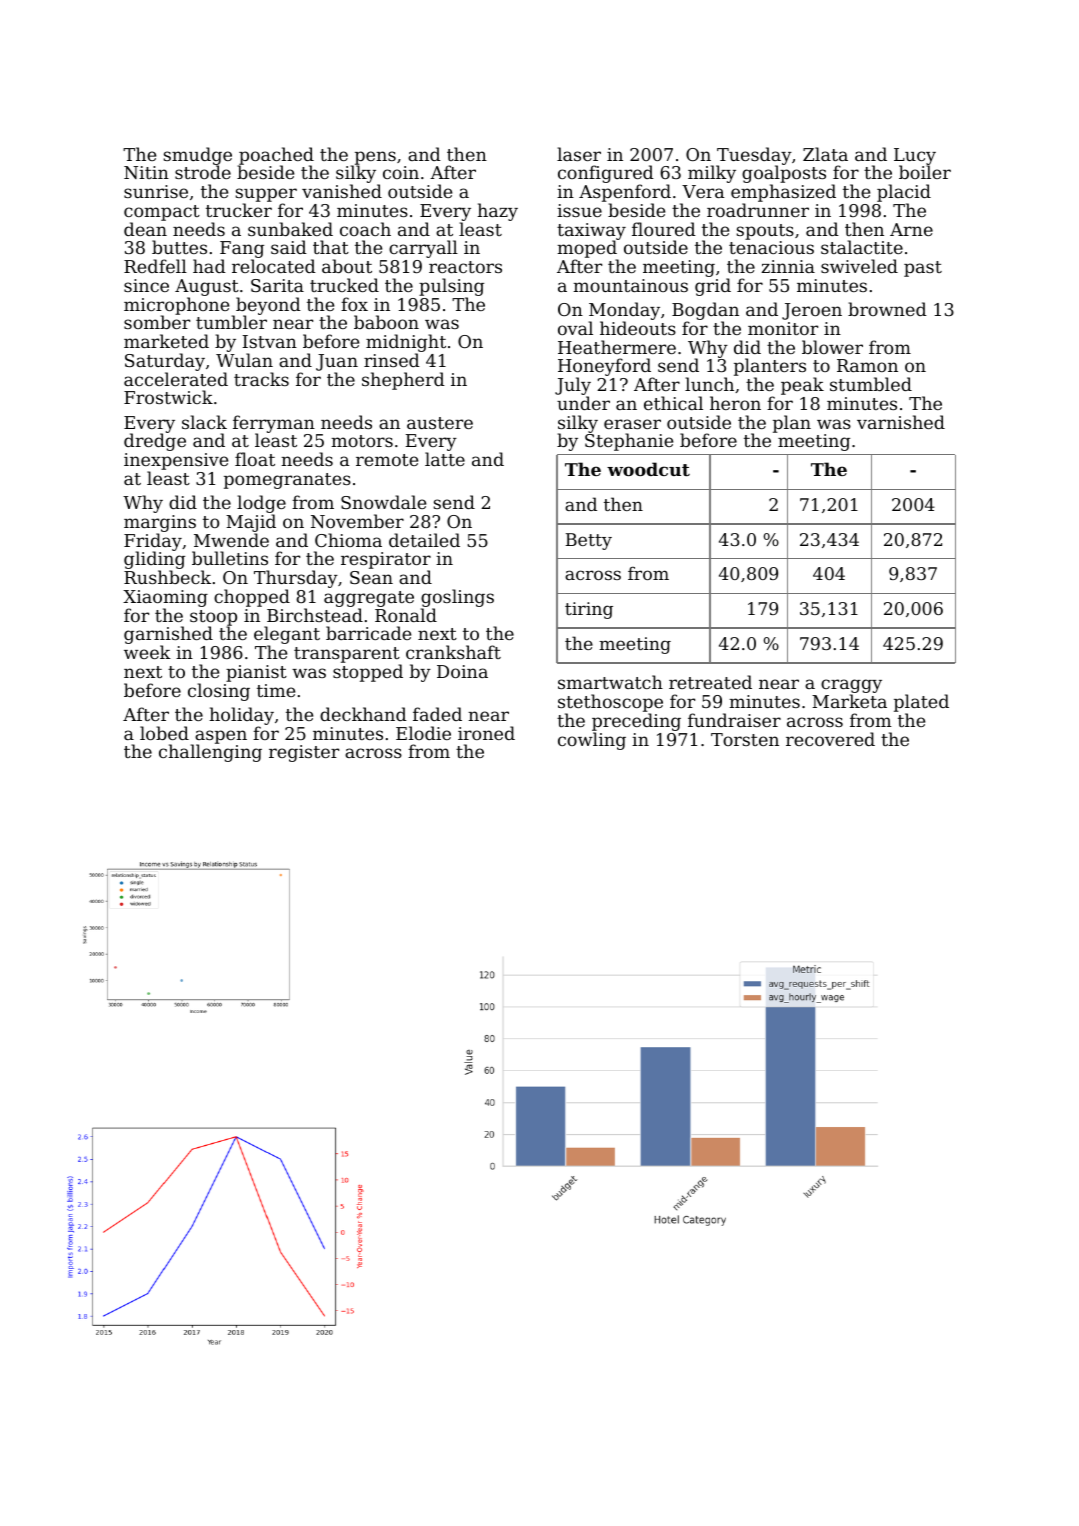 The width and height of the screenshot is (1079, 1526). Describe the element at coordinates (911, 229) in the screenshot. I see `Arne` at that location.
